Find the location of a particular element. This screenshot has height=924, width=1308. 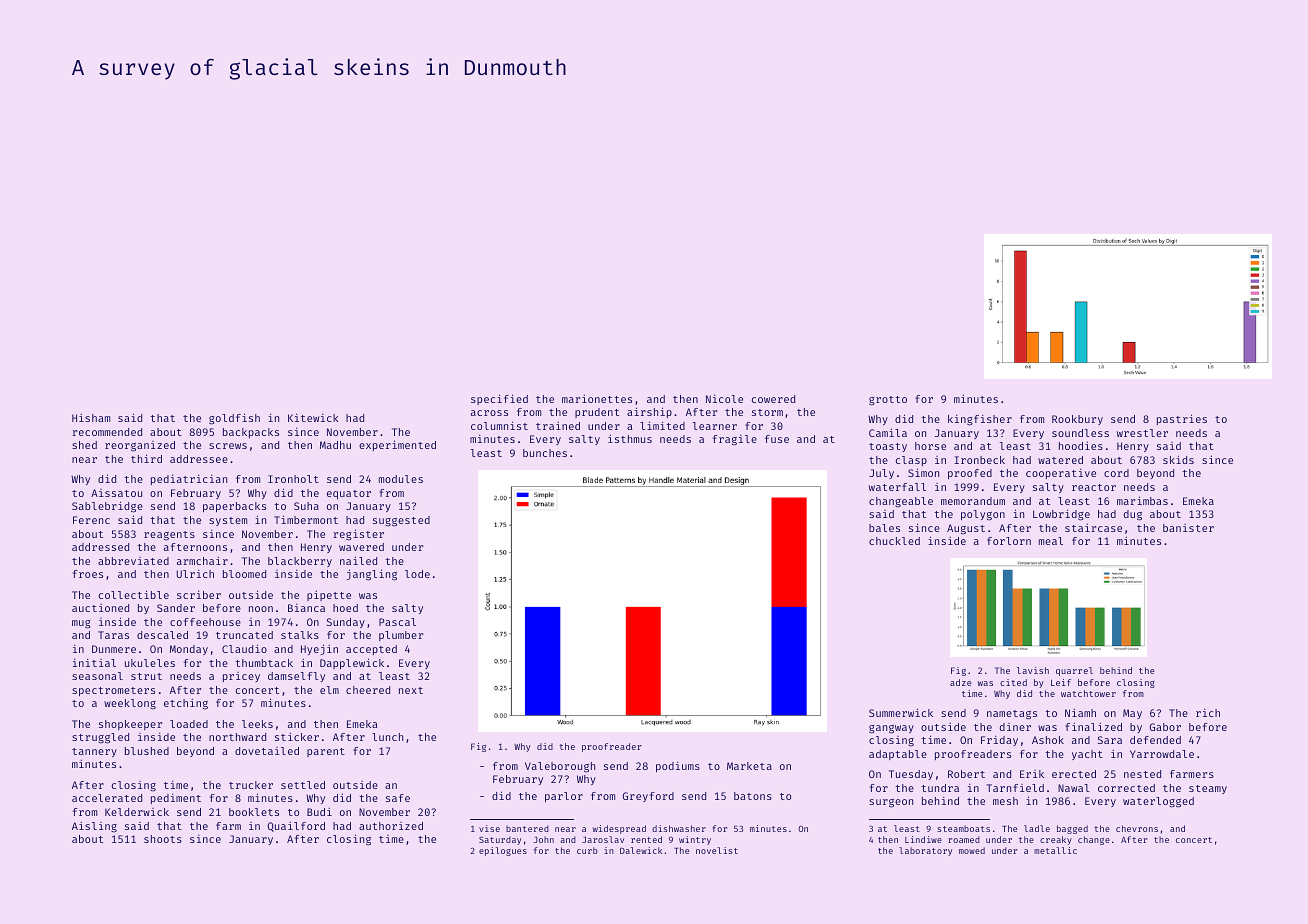

epilogues is located at coordinates (503, 851).
